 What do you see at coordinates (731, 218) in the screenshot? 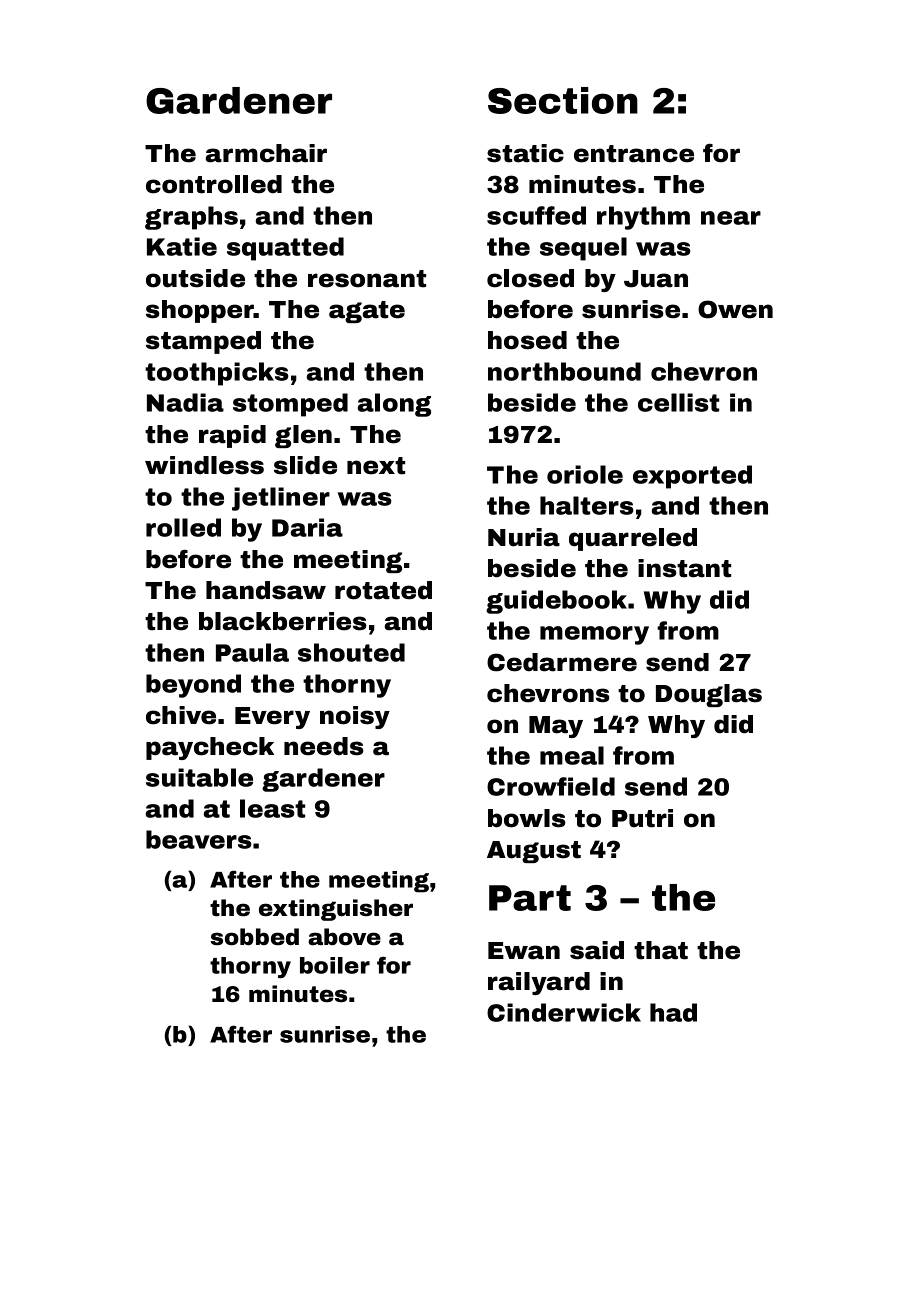
I see `near` at bounding box center [731, 218].
